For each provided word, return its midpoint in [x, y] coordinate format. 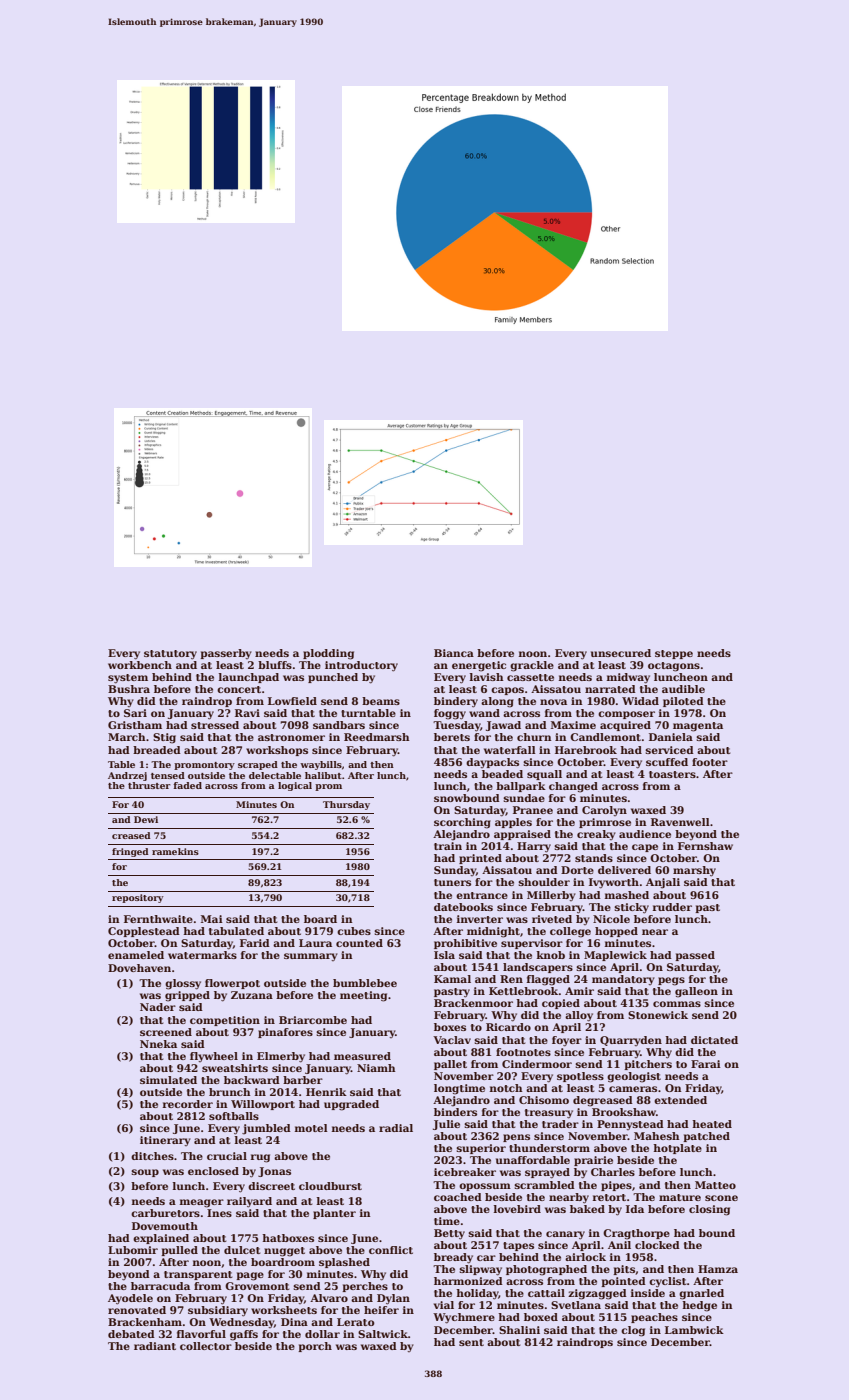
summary [311, 957]
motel [311, 1128]
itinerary [165, 1141]
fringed [130, 852]
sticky [631, 908]
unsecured [621, 653]
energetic [479, 666]
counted [359, 943]
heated [712, 1124]
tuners [452, 882]
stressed [215, 725]
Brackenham [145, 1322]
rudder [672, 907]
